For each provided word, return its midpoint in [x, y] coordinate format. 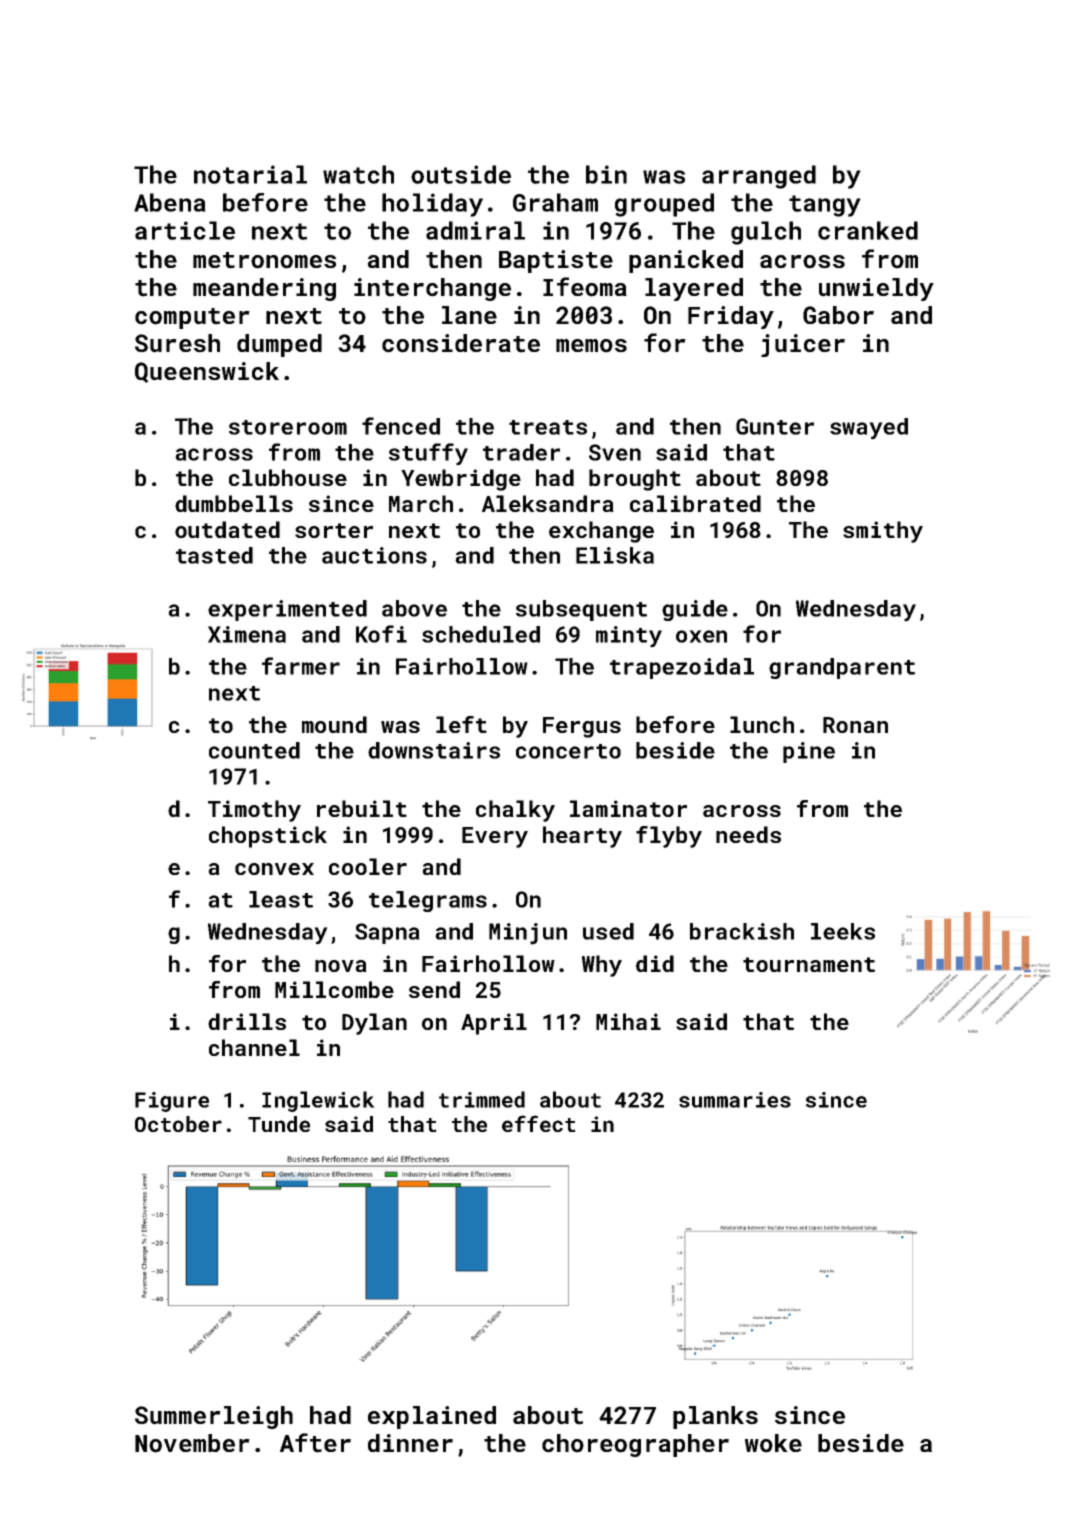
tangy [825, 206]
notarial [250, 174]
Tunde [279, 1124]
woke [773, 1443]
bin [606, 174]
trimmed [482, 1099]
